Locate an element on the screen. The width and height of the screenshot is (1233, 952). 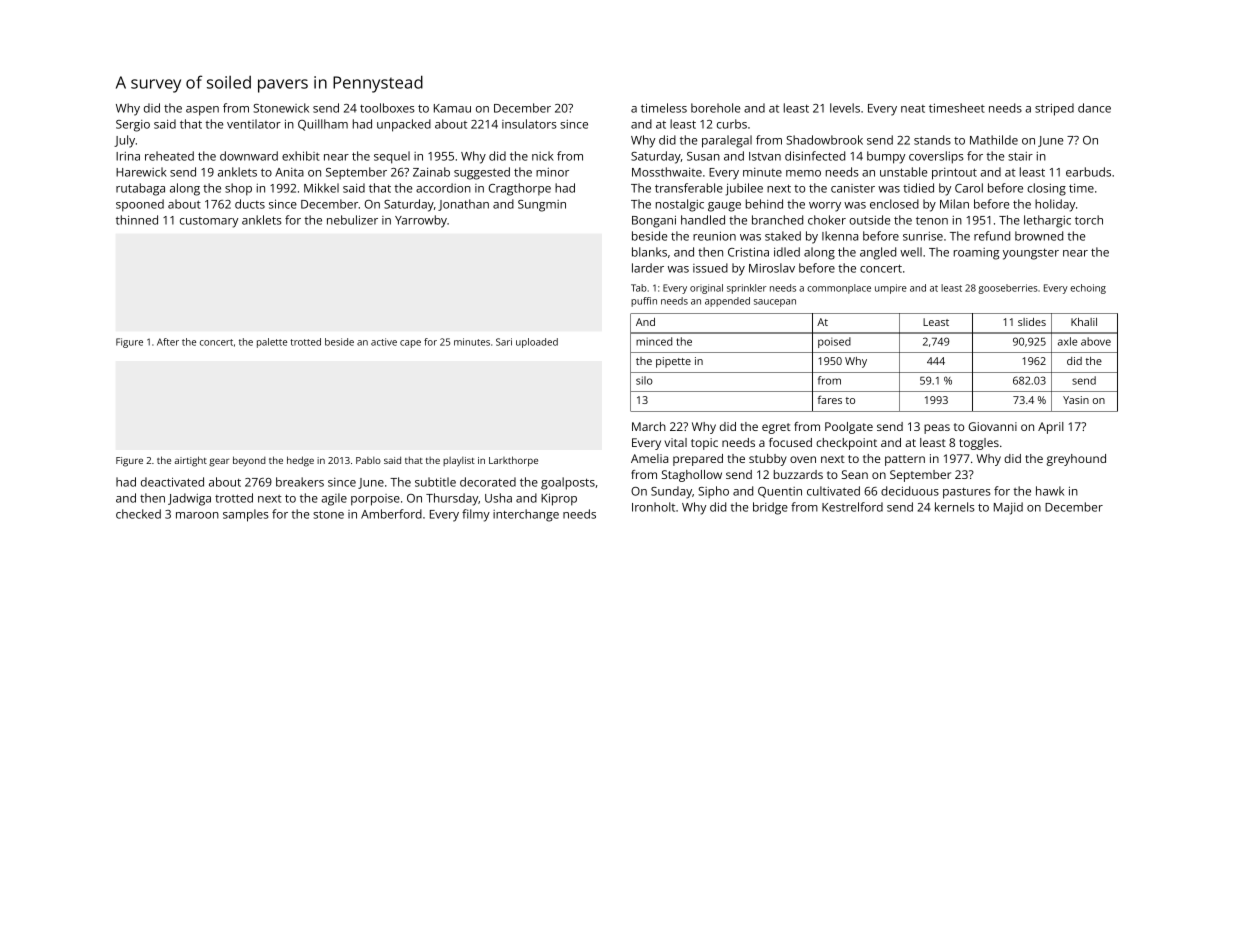
nebulizer is located at coordinates (352, 220).
